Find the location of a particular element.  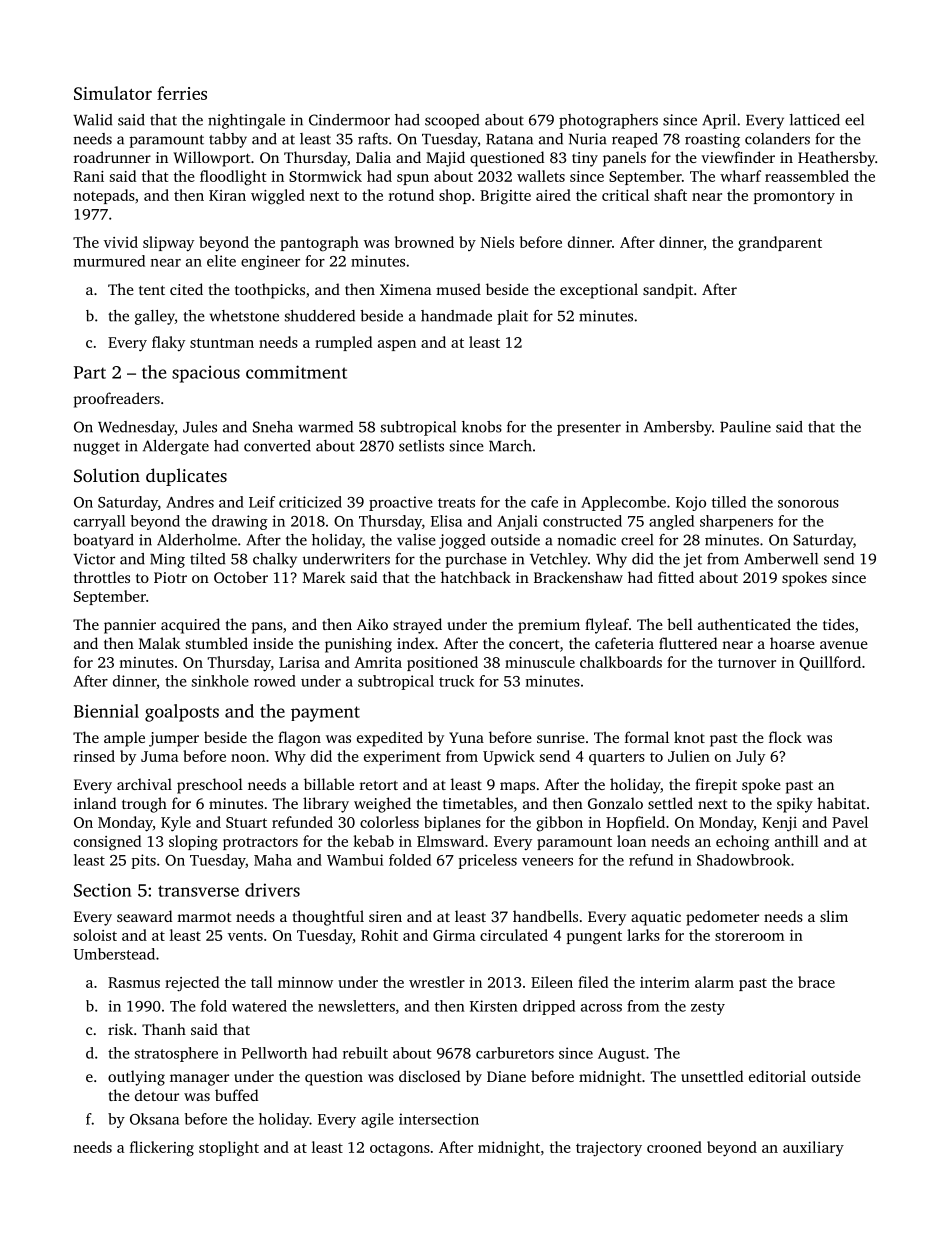

avenue is located at coordinates (844, 645).
